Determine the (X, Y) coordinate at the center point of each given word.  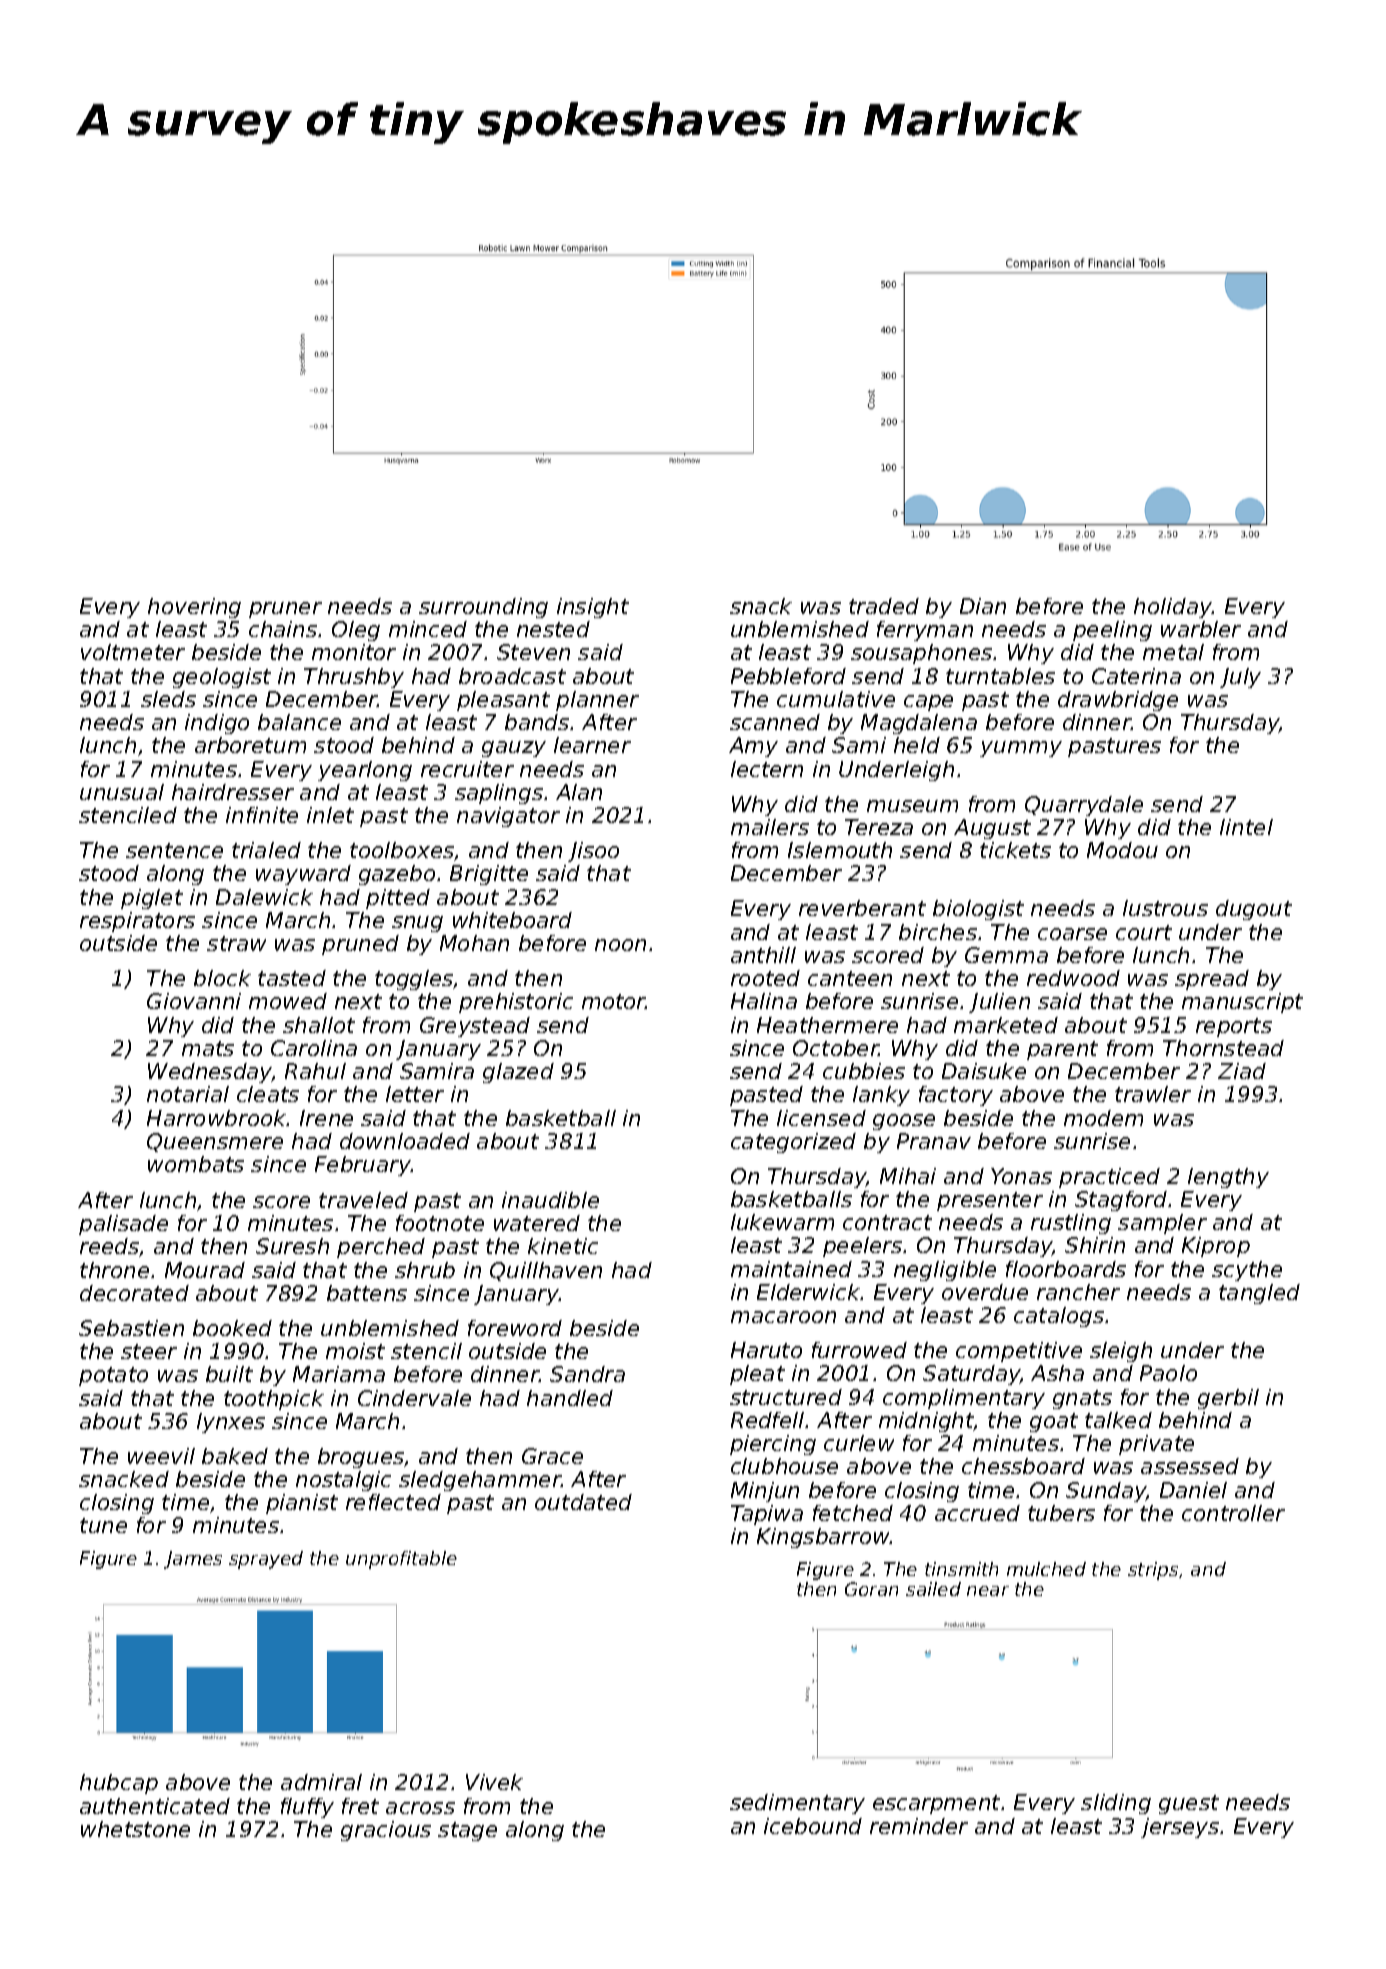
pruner (285, 610)
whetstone (135, 1829)
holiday (1173, 608)
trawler (1153, 1094)
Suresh (292, 1246)
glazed (518, 1073)
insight (593, 608)
